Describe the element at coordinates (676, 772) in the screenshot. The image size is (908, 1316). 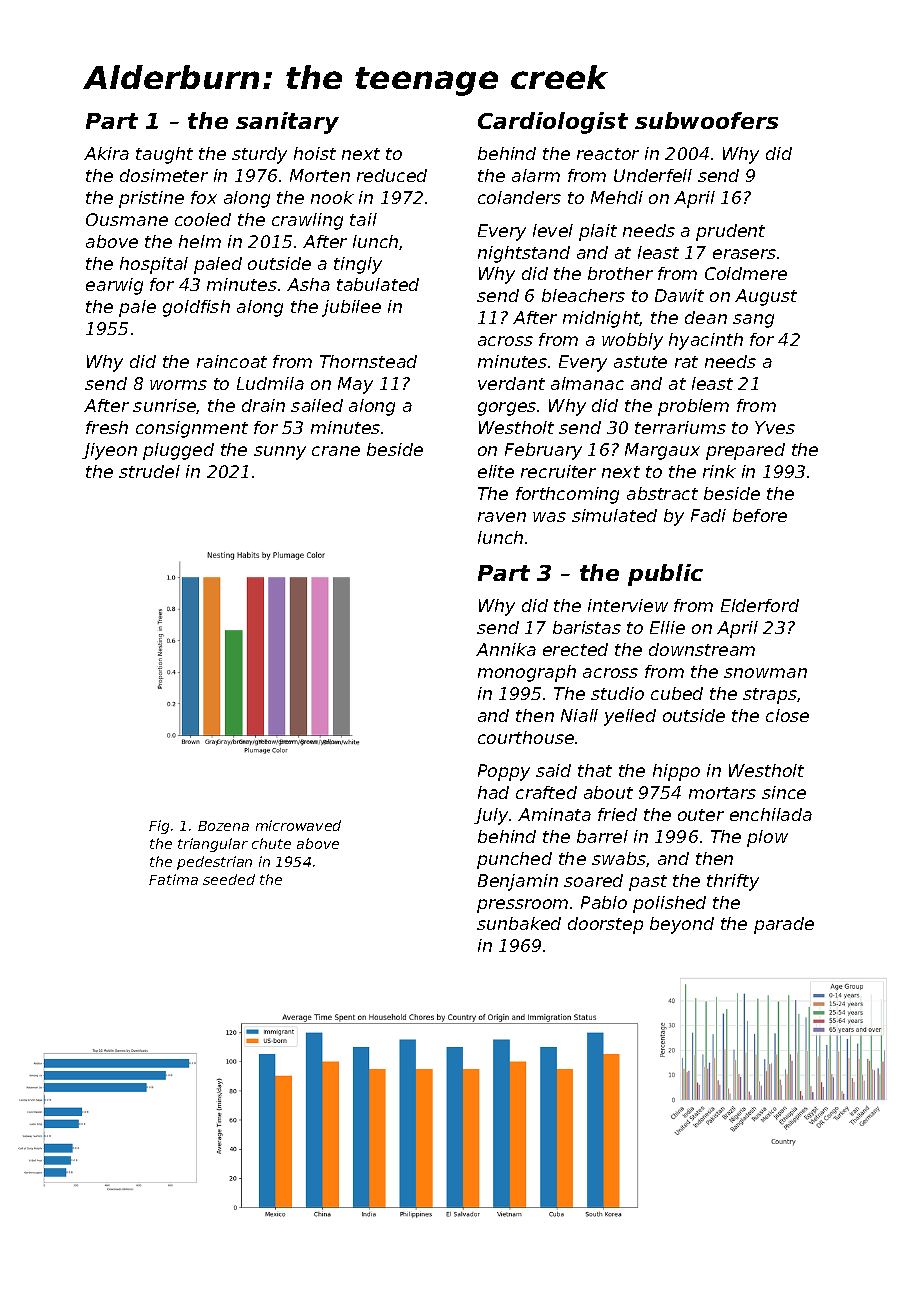
I see `hippo` at that location.
